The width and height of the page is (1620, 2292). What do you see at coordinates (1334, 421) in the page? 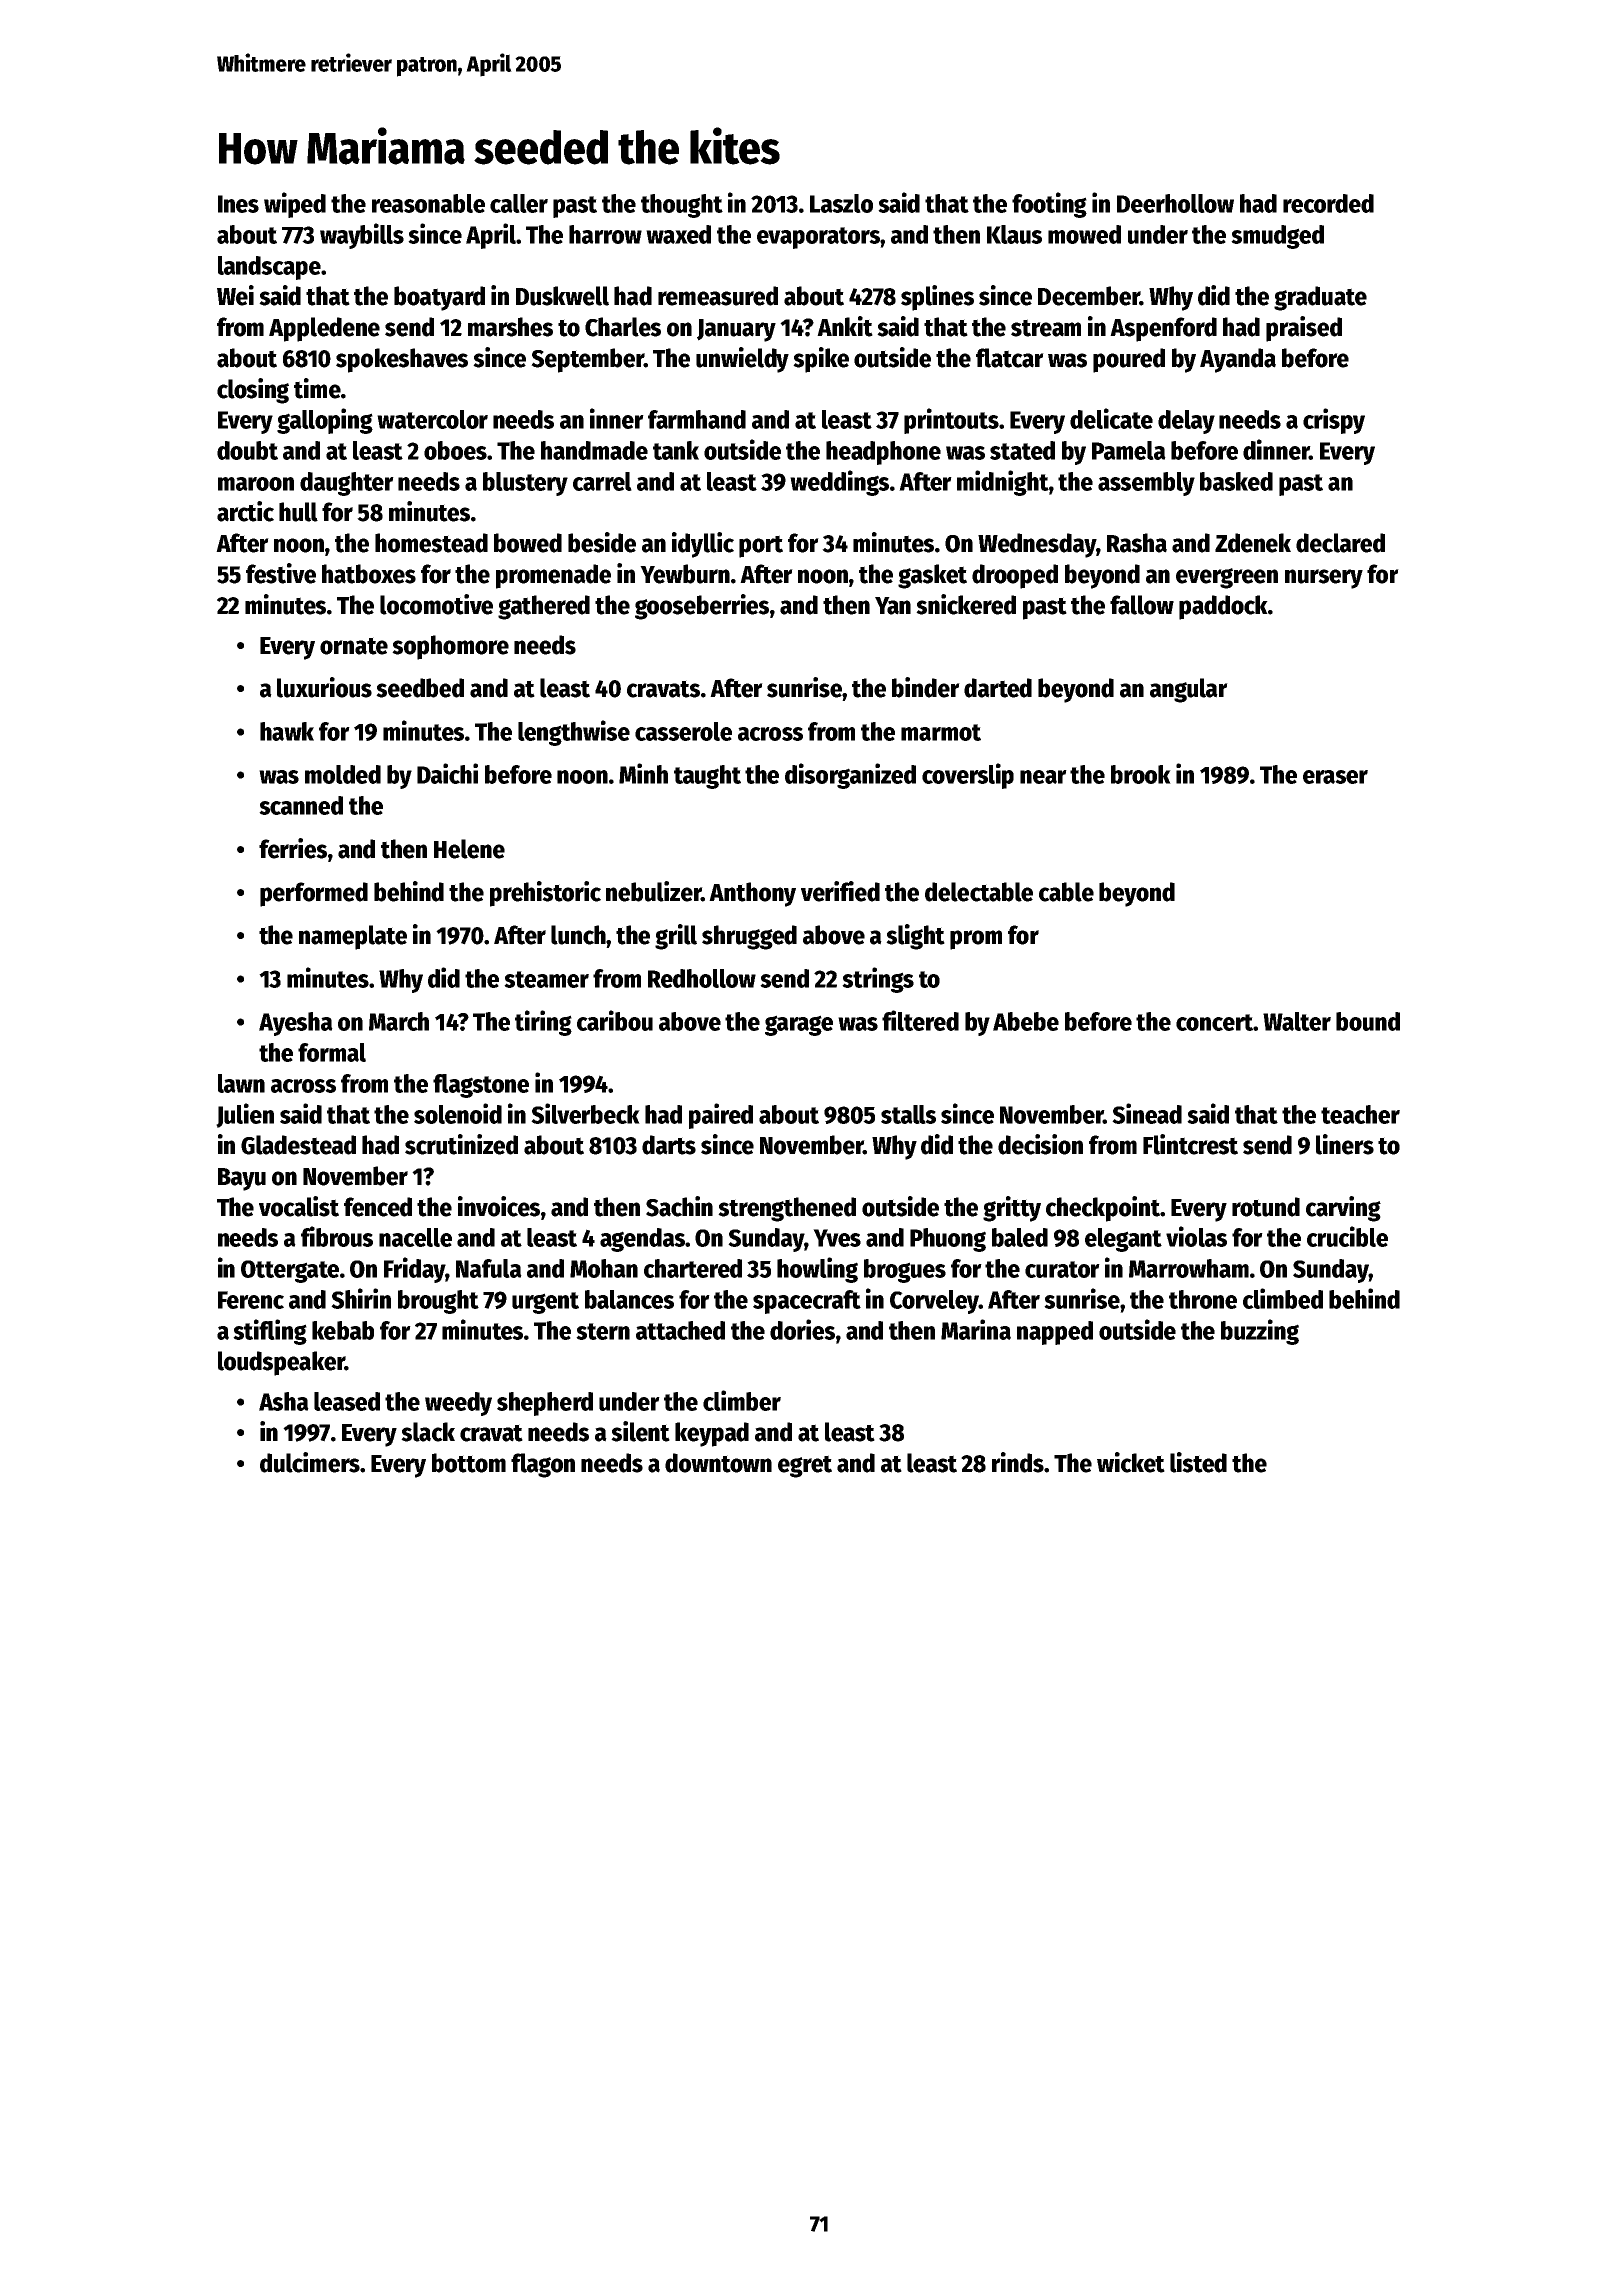
I see `crispy` at bounding box center [1334, 421].
